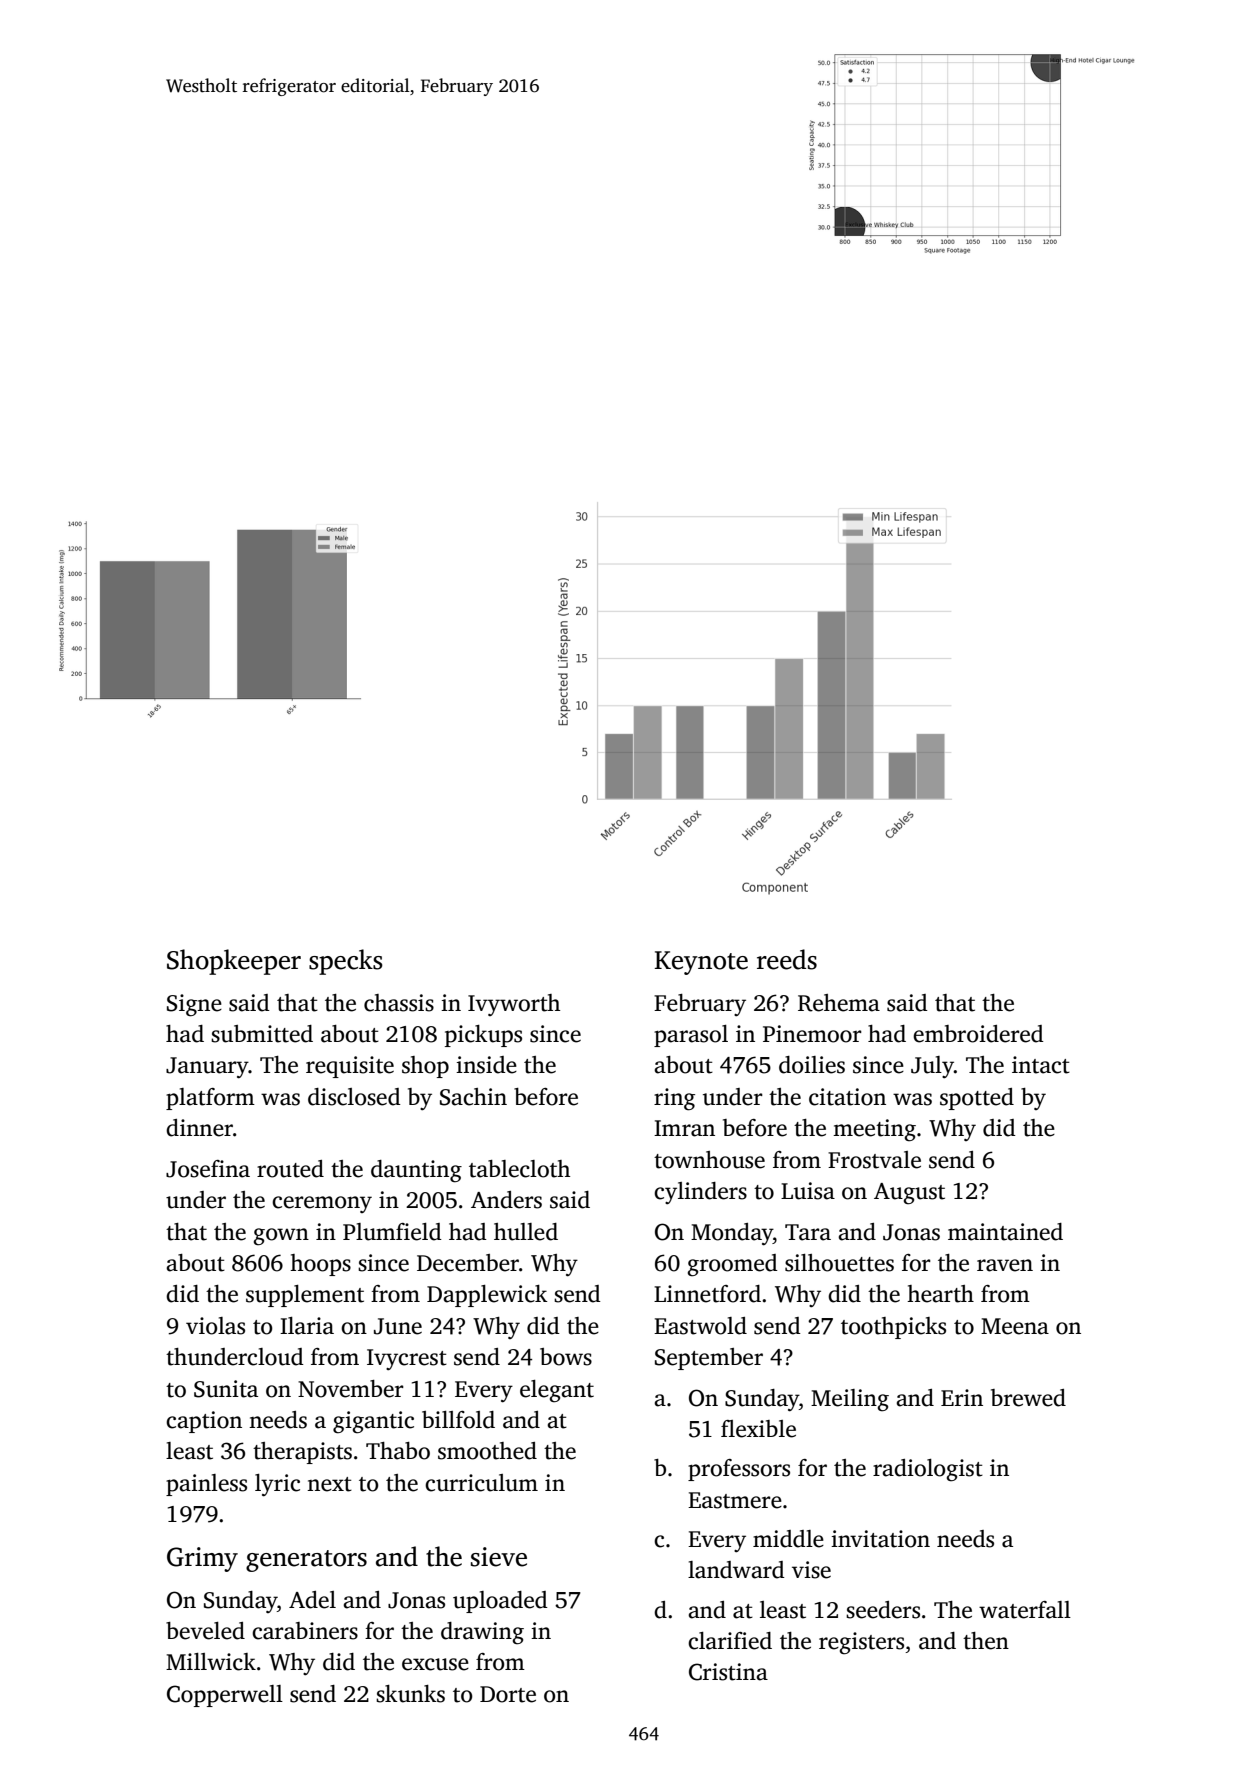 This screenshot has height=1778, width=1257. Describe the element at coordinates (977, 1099) in the screenshot. I see `spotted` at that location.
